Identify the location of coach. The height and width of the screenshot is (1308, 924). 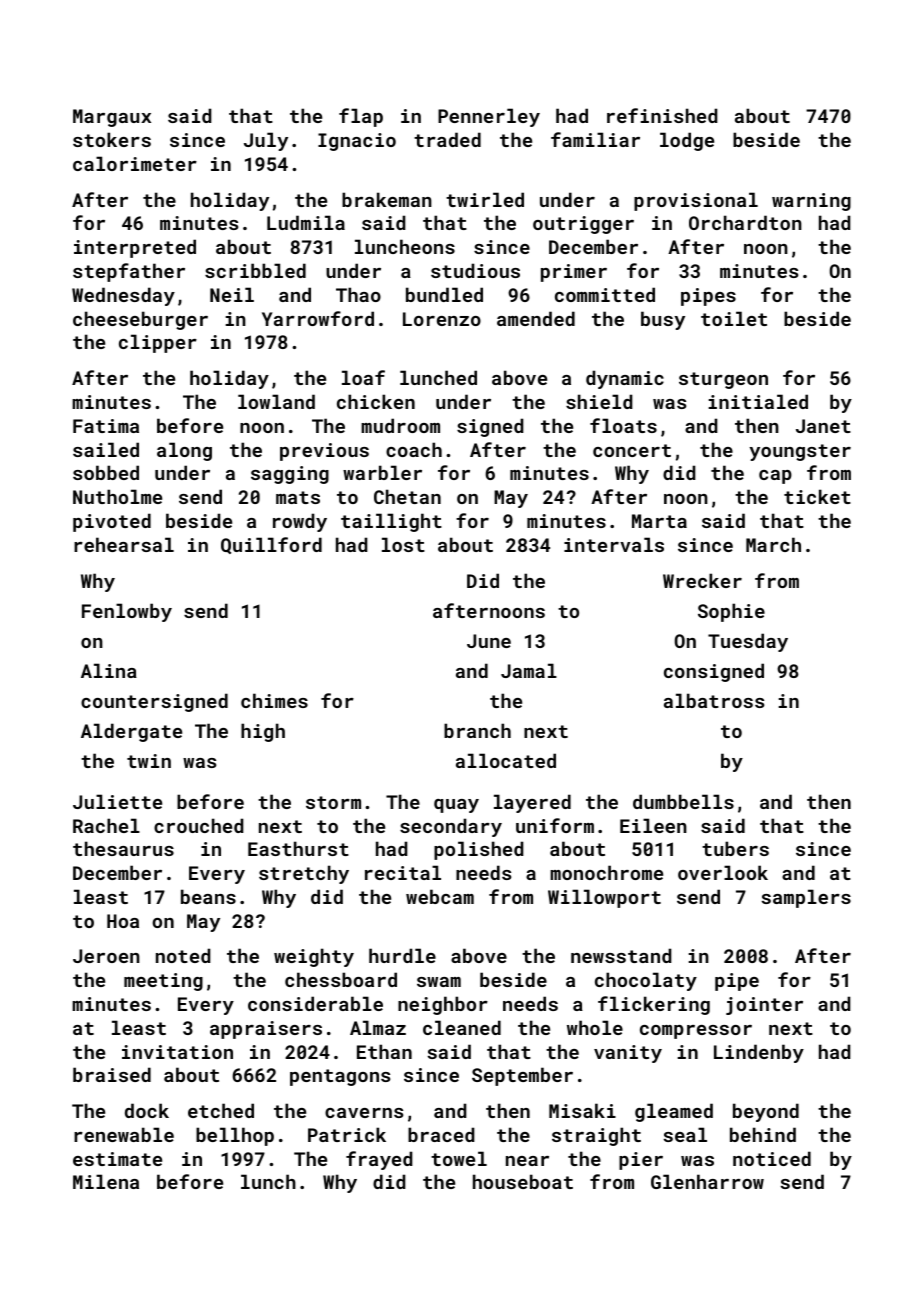
(414, 449).
